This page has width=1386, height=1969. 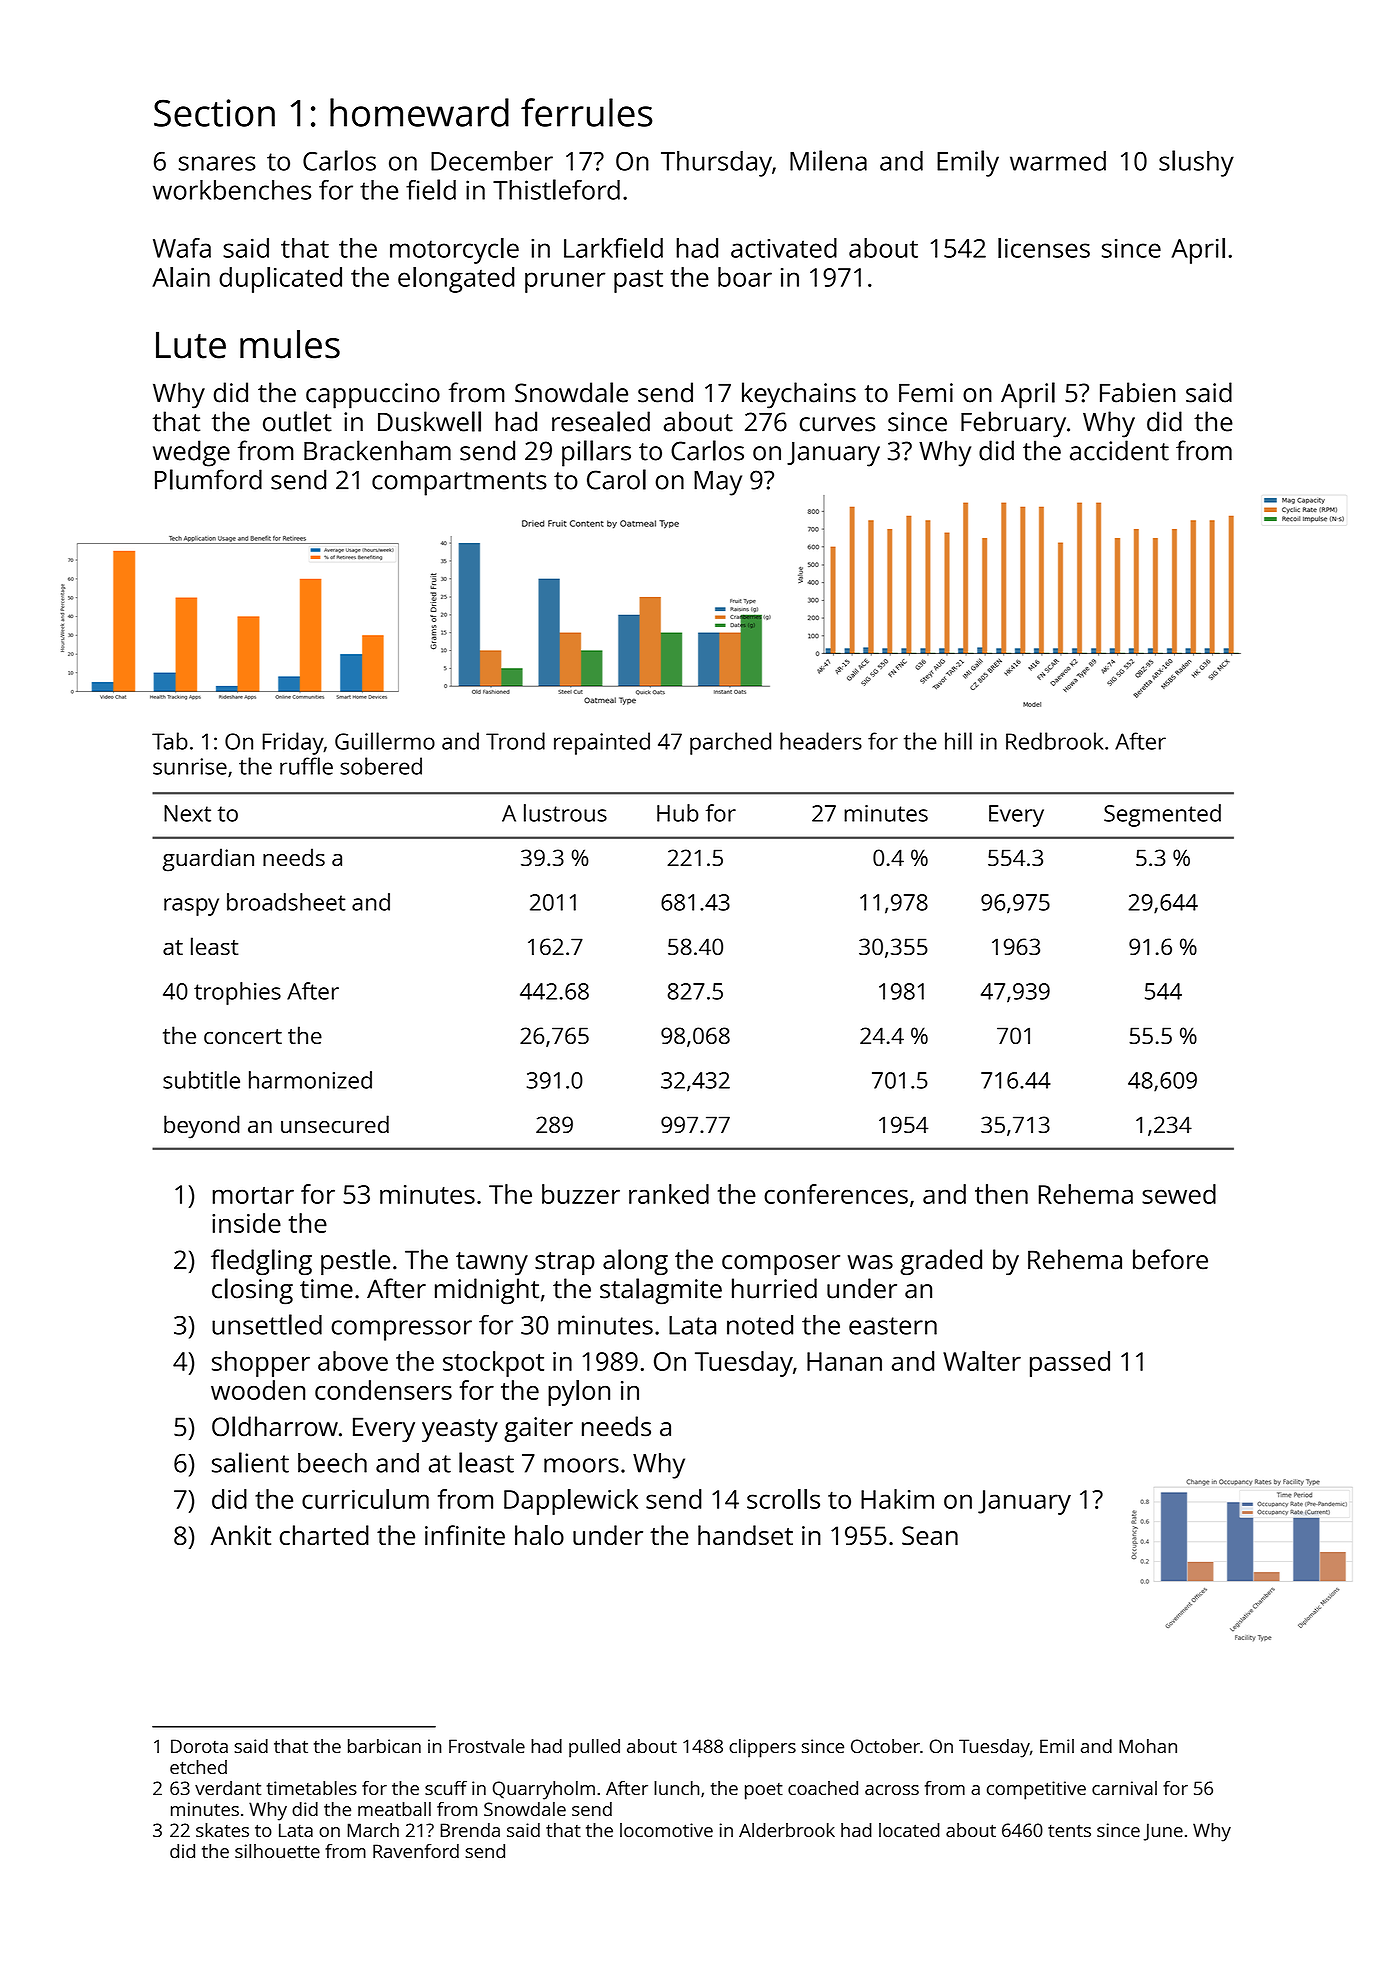 I want to click on boar, so click(x=745, y=277).
